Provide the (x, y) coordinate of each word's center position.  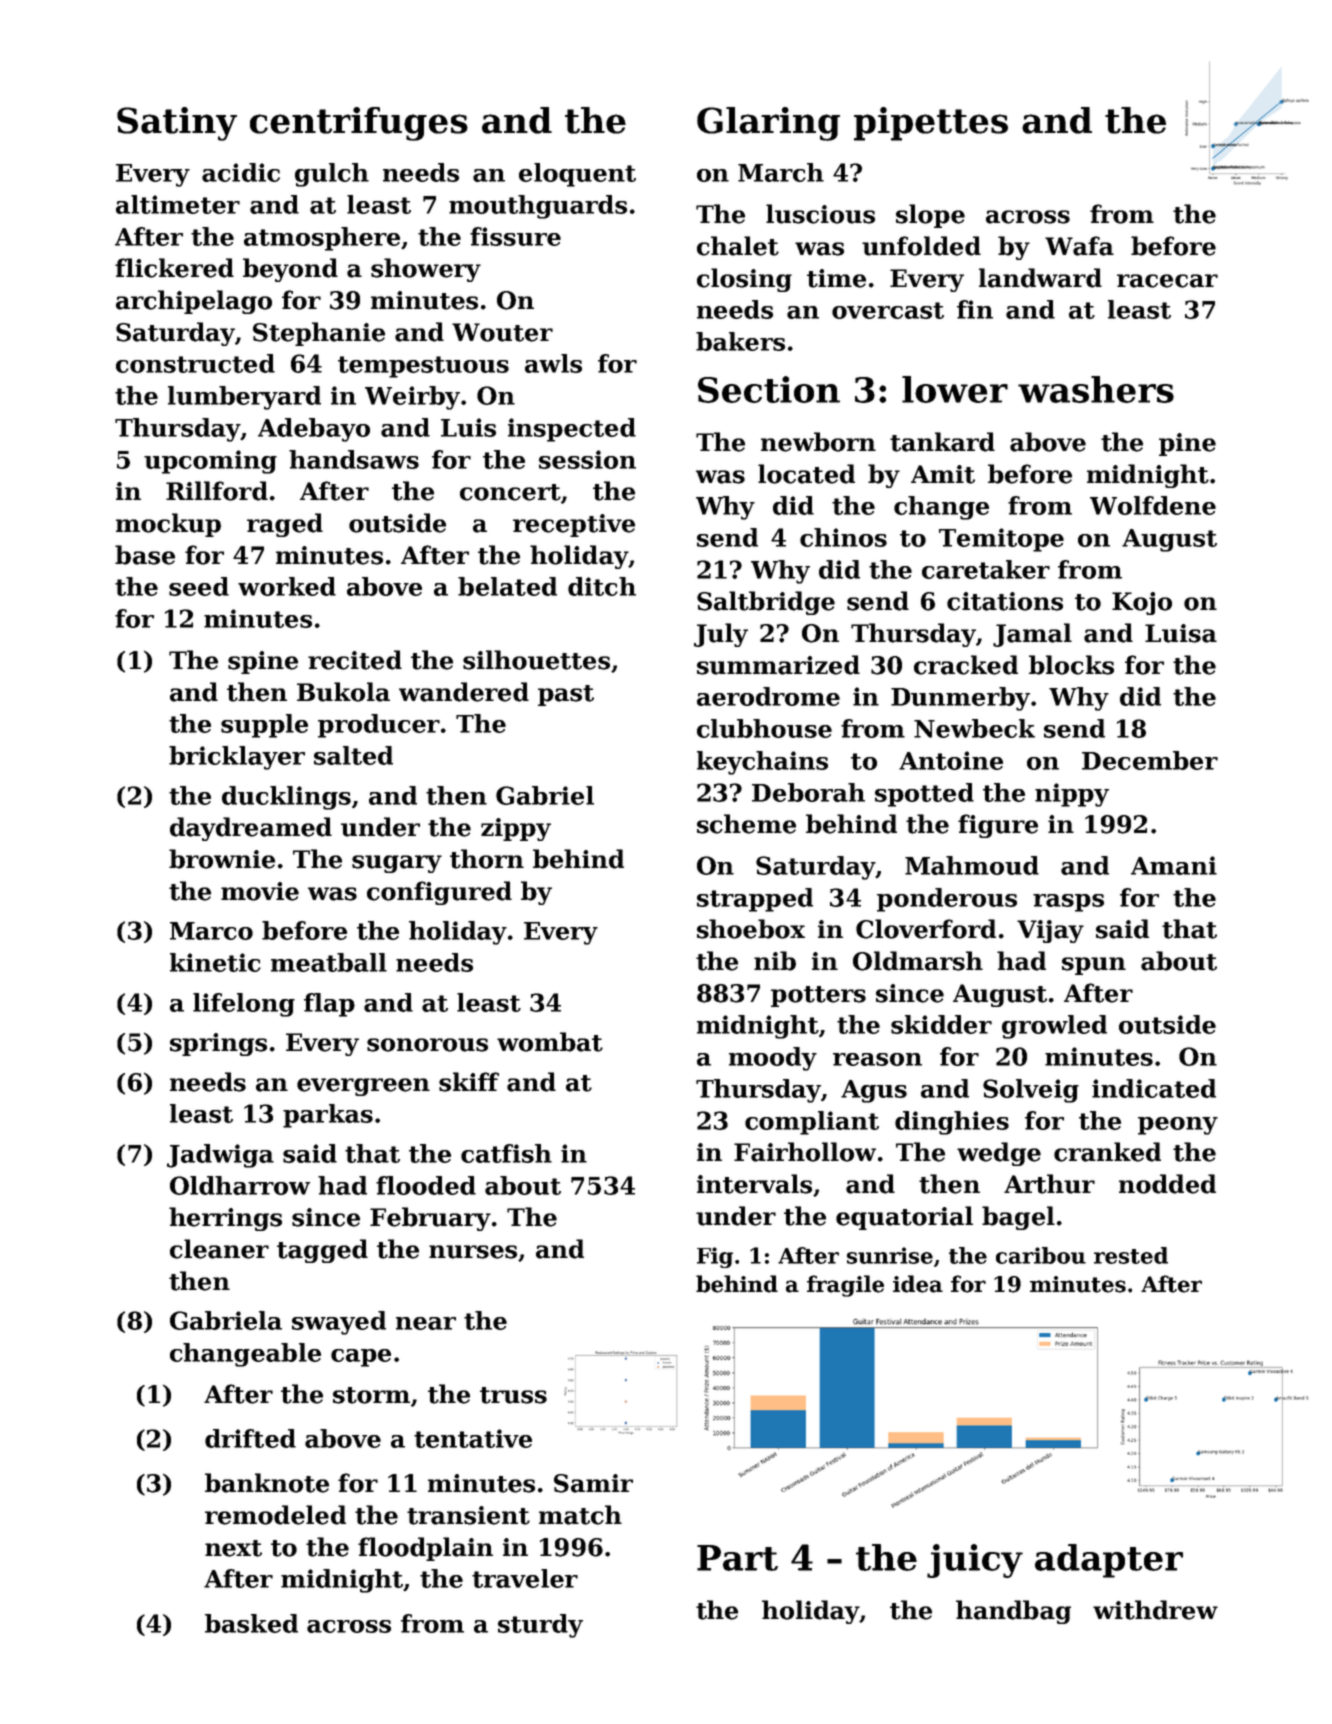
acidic (241, 172)
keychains (762, 763)
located (806, 474)
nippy (1072, 795)
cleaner (219, 1249)
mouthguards (538, 207)
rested (1131, 1255)
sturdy (540, 1626)
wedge (999, 1154)
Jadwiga (220, 1156)
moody (773, 1059)
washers (1096, 389)
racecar (1167, 281)
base (145, 555)
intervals (754, 1184)
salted (353, 755)
